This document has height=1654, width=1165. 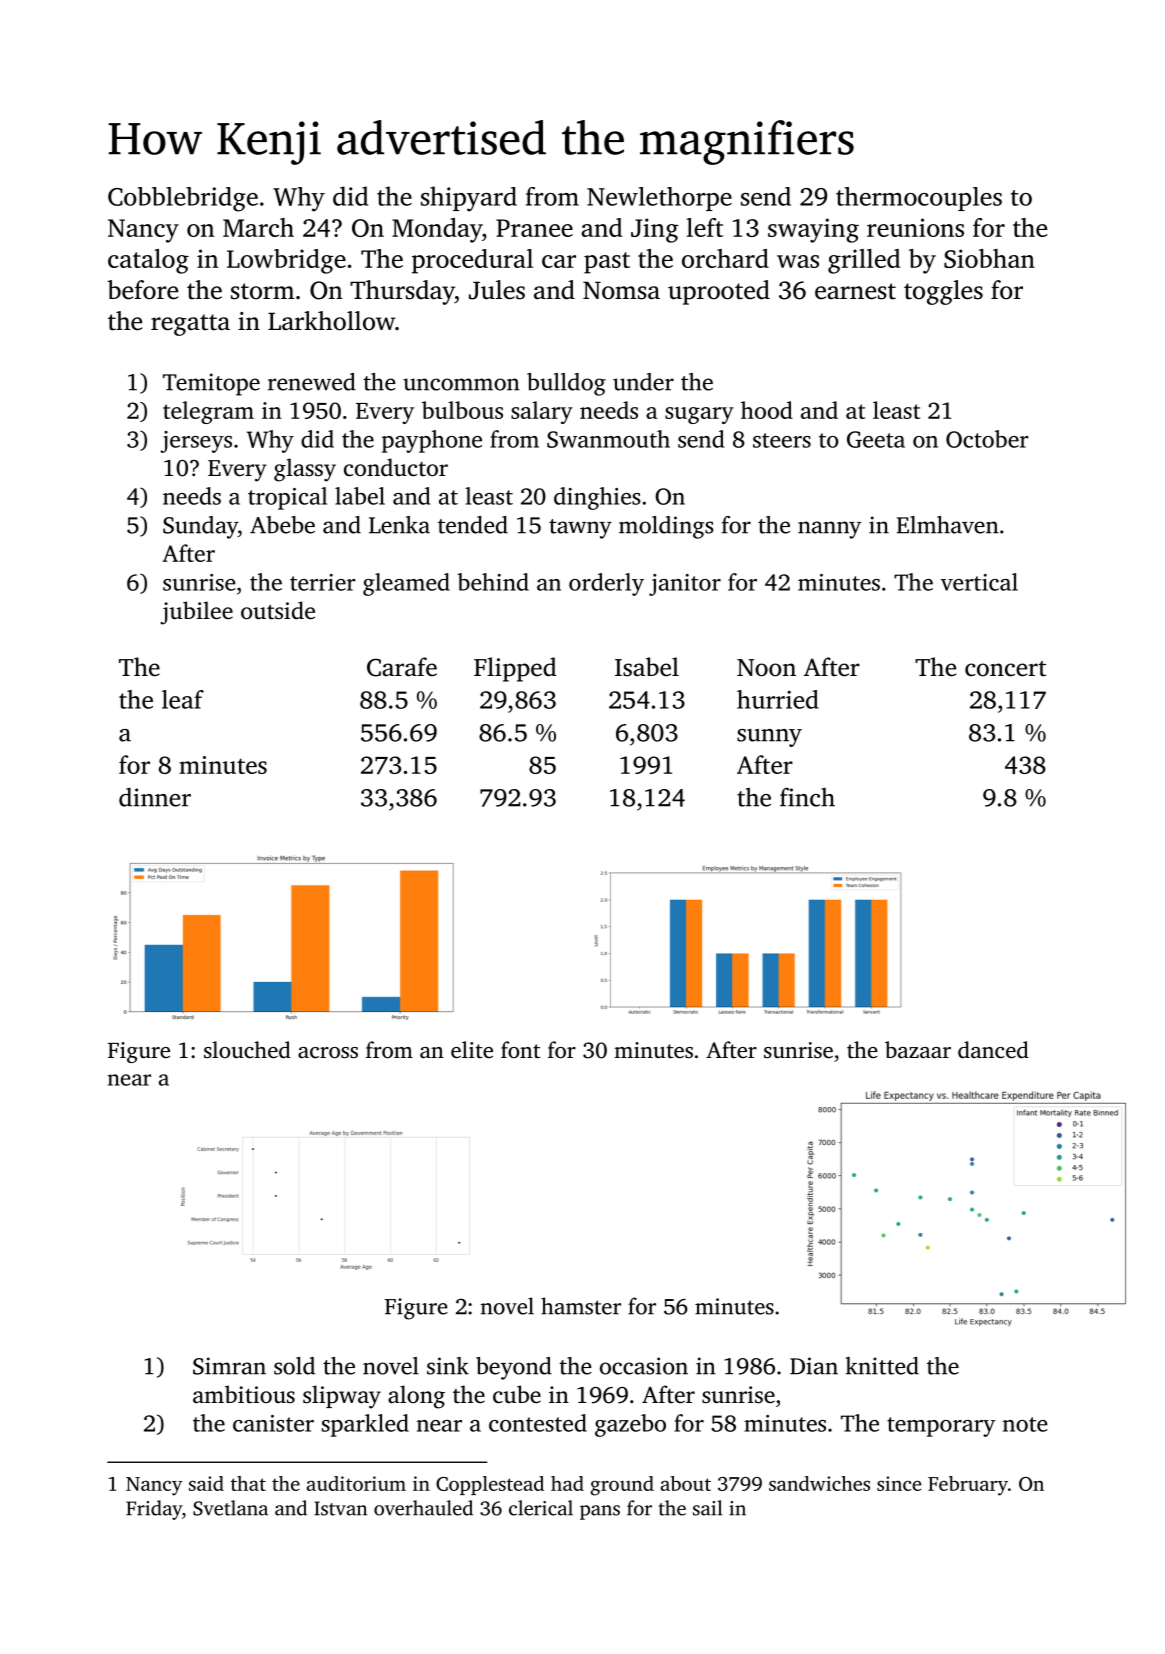 What do you see at coordinates (807, 797) in the document?
I see `finch` at bounding box center [807, 797].
